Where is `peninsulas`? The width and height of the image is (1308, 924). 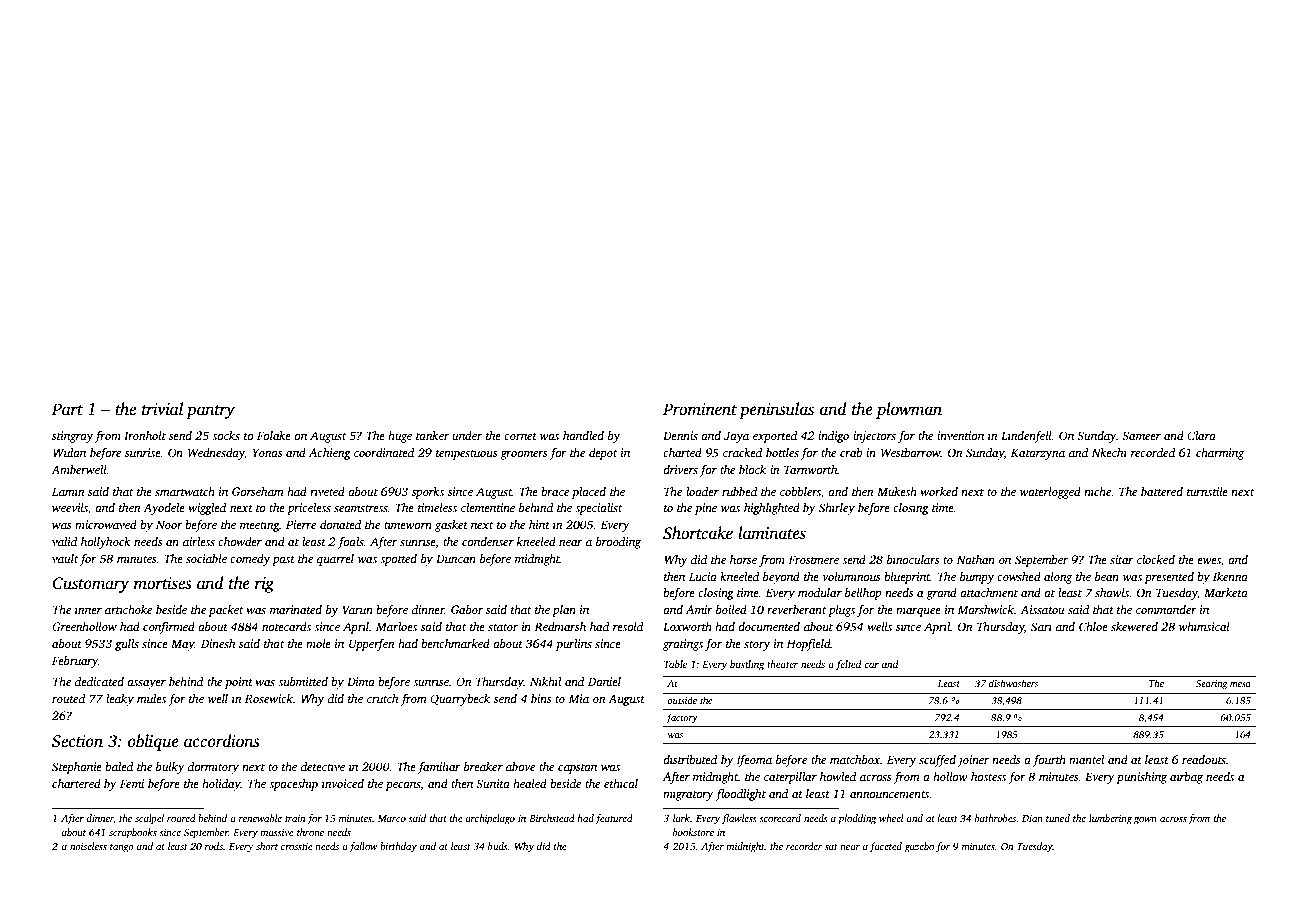
peninsulas is located at coordinates (776, 410).
